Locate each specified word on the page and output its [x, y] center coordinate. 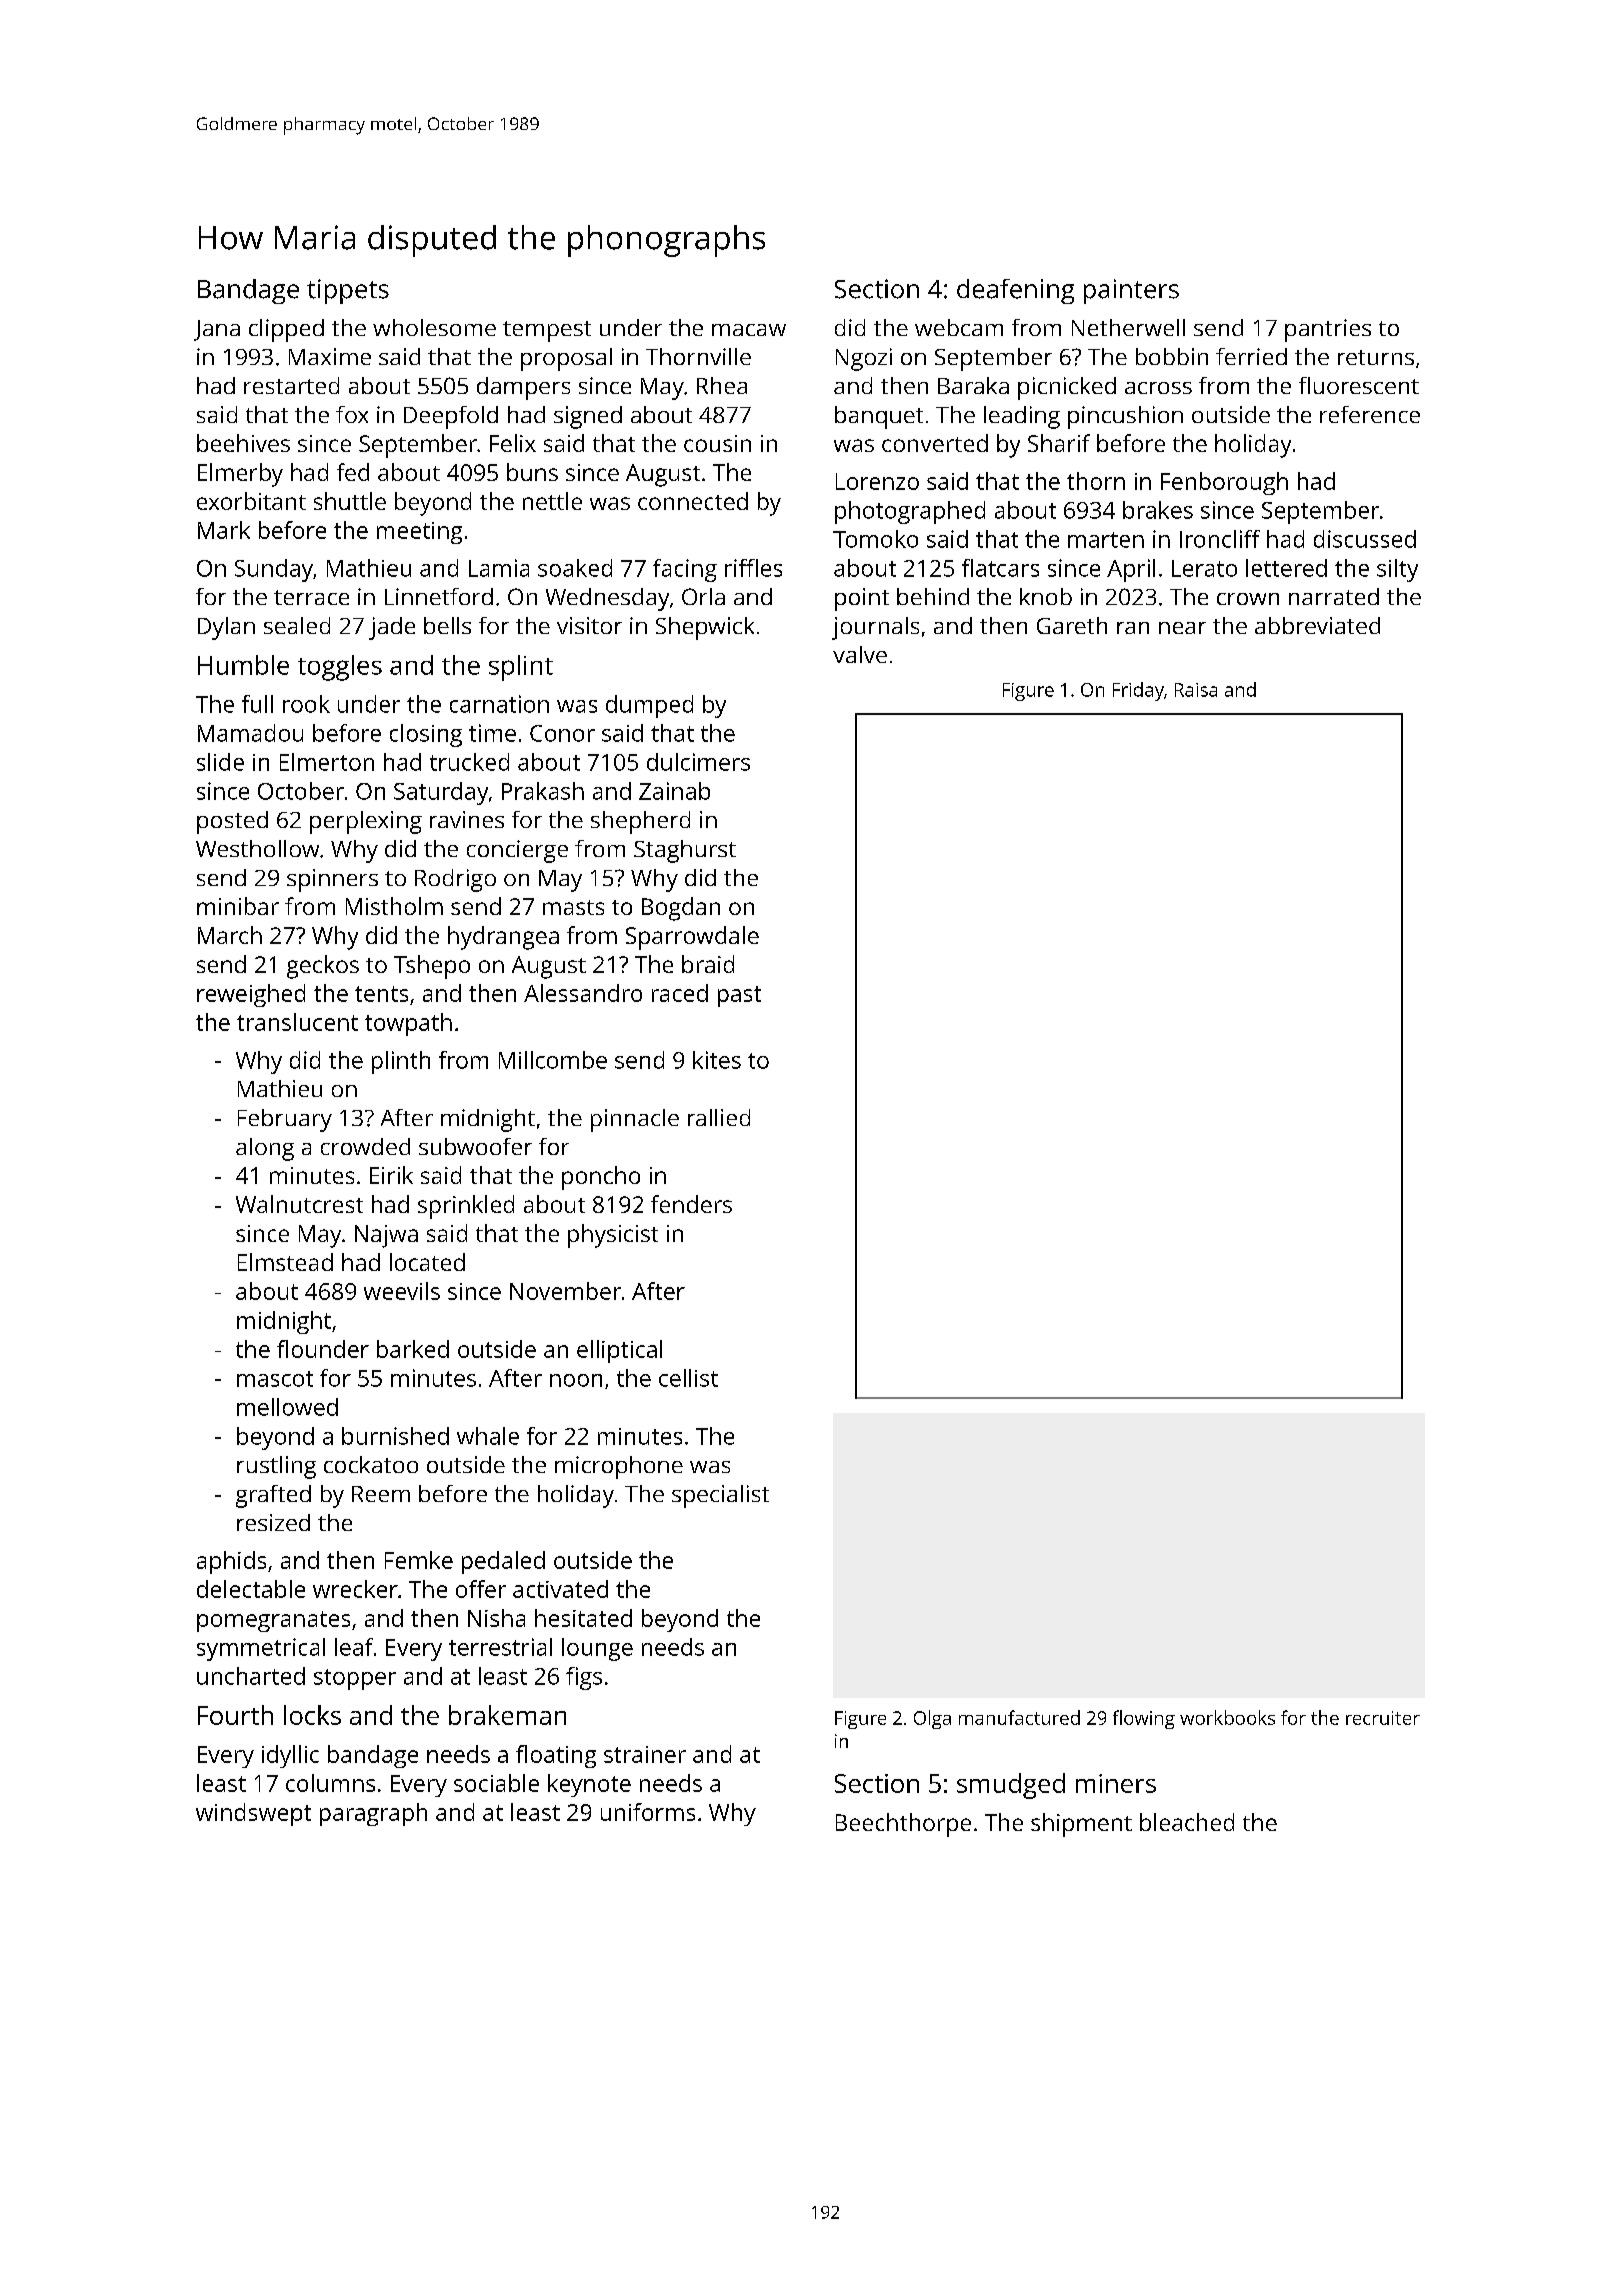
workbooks [1227, 1717]
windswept [253, 1814]
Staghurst [685, 851]
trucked [469, 762]
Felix [513, 443]
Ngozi [864, 359]
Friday [1138, 691]
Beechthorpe [903, 1825]
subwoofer [475, 1146]
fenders [691, 1204]
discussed [1365, 539]
